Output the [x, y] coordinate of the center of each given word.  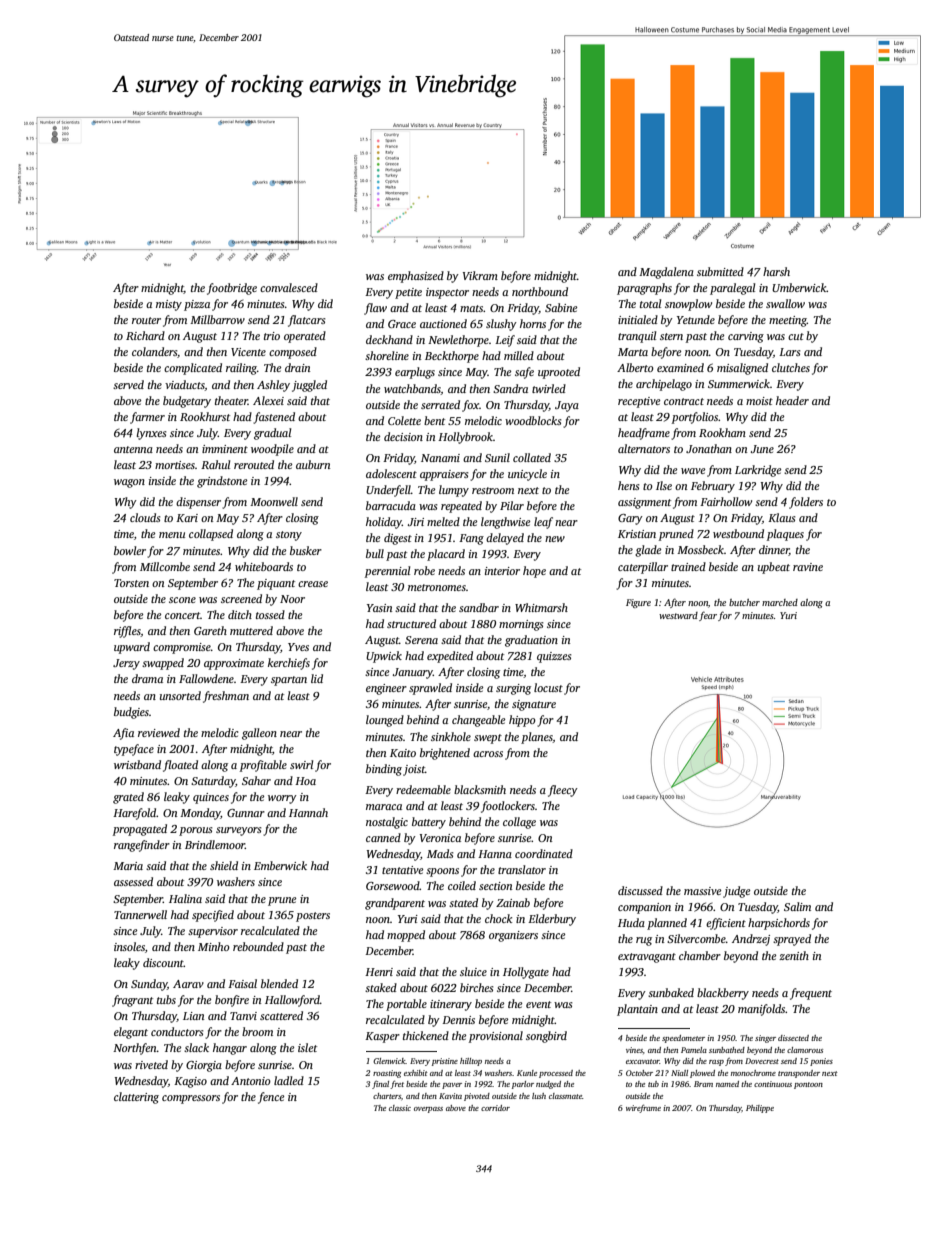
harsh [776, 271]
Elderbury [552, 920]
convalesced [289, 287]
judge [736, 892]
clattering [136, 1098]
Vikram [480, 275]
